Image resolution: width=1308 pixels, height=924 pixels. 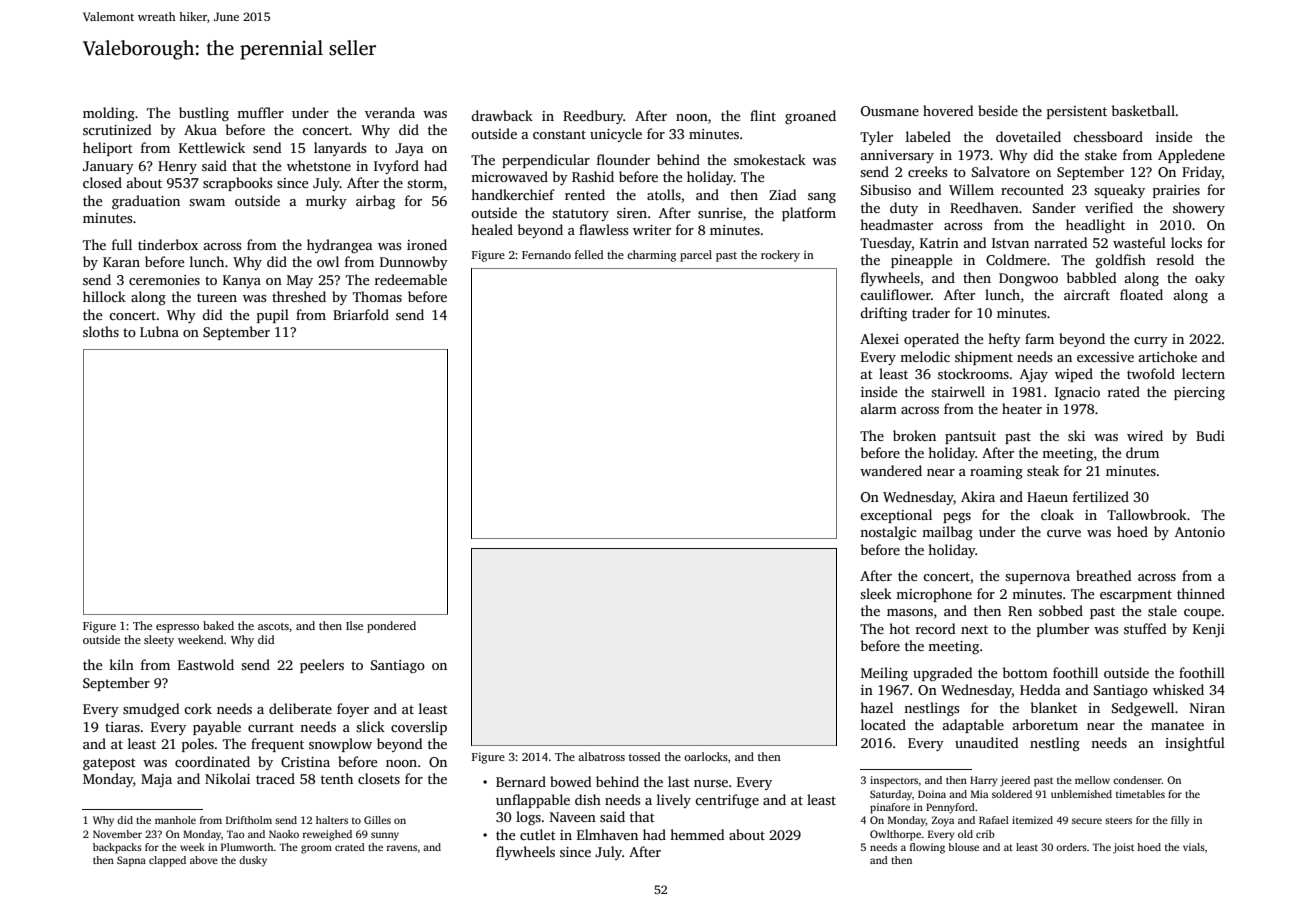 What do you see at coordinates (879, 408) in the screenshot?
I see `alarm` at bounding box center [879, 408].
